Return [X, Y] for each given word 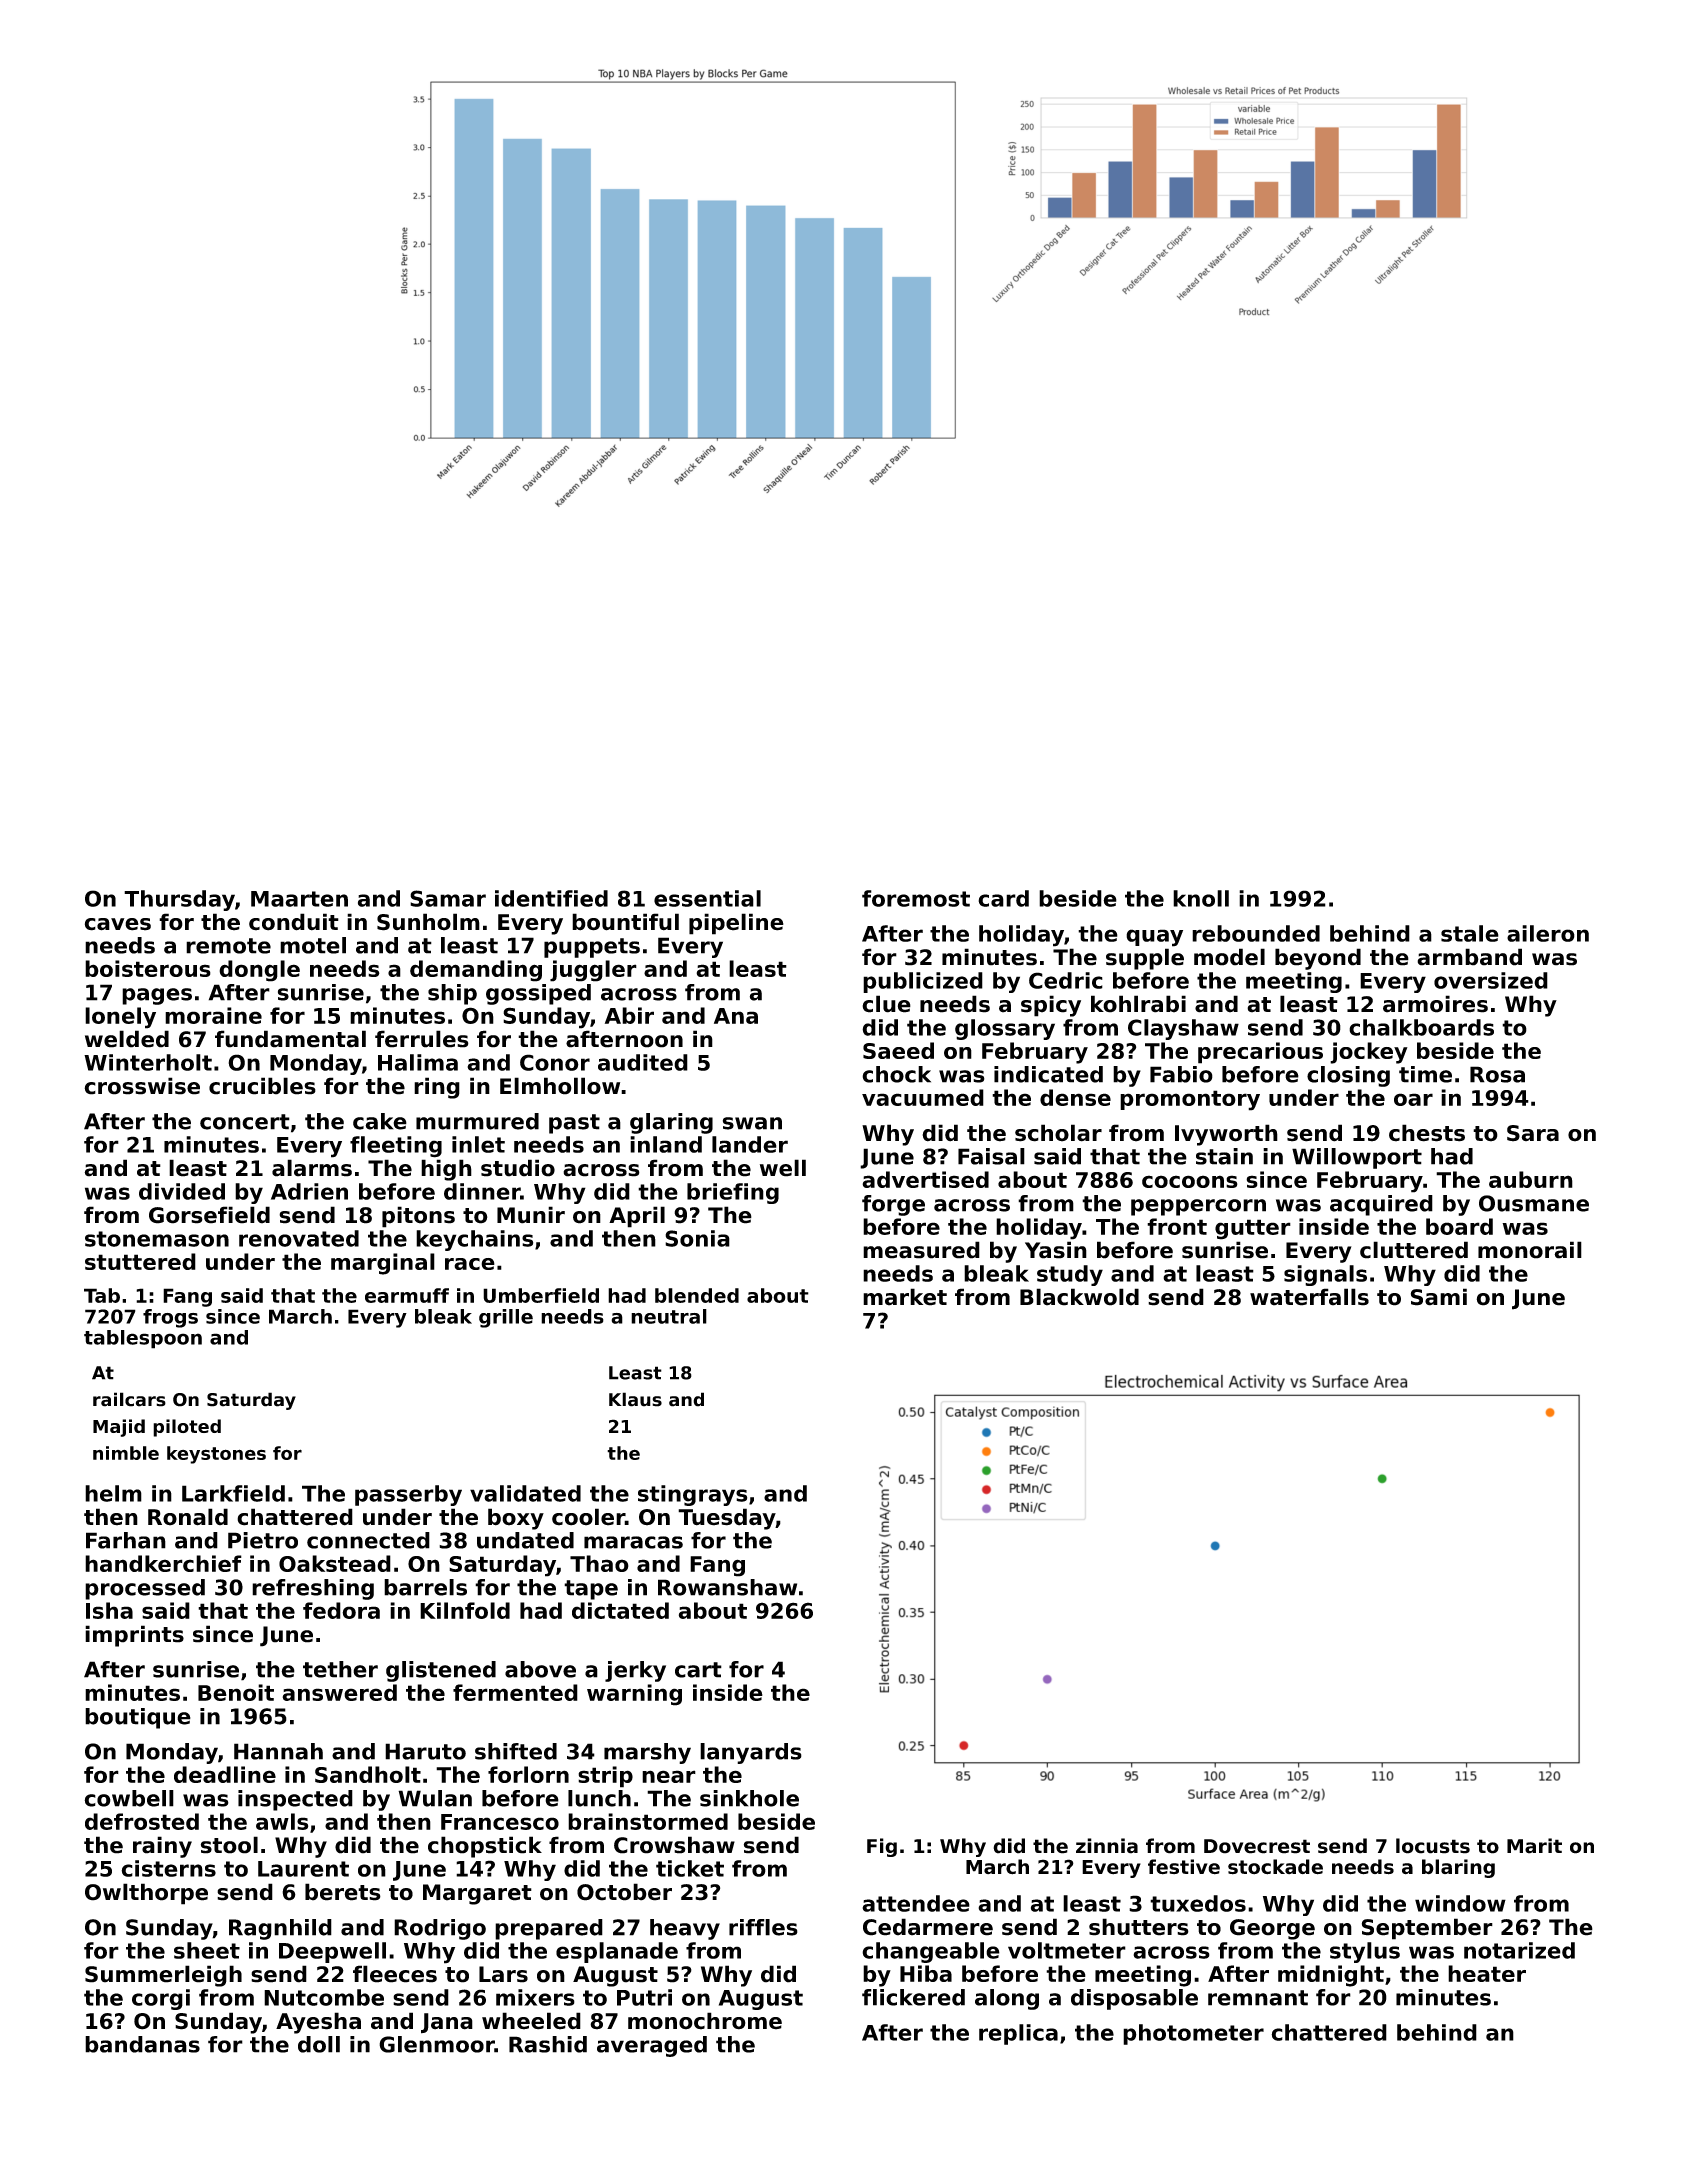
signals [1325, 1275]
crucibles [262, 1086]
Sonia [697, 1238]
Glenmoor [437, 2044]
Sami [1439, 1297]
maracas [633, 1542]
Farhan [126, 1540]
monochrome [705, 2021]
